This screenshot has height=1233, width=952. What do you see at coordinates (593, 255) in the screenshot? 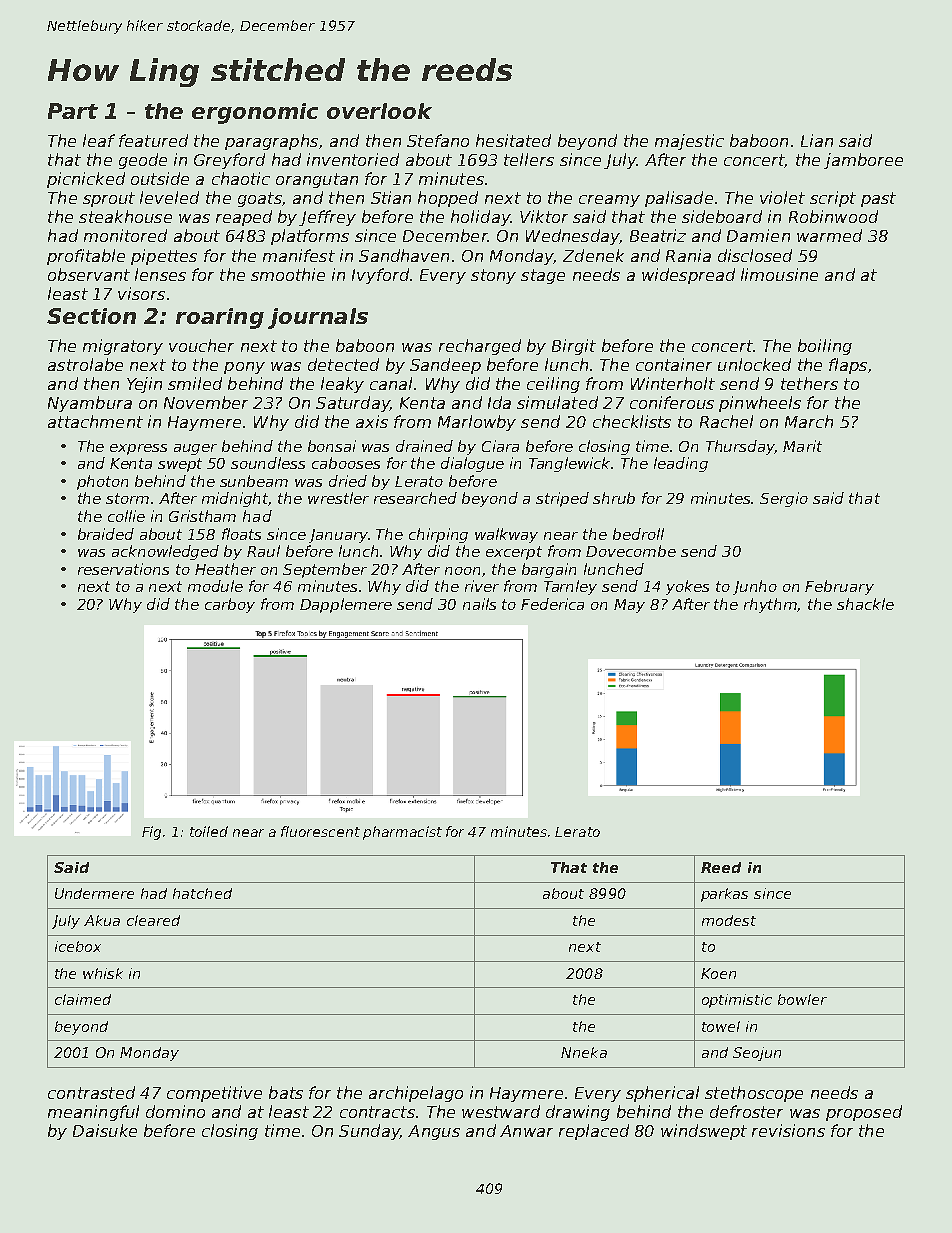
I see `Zdenek` at bounding box center [593, 255].
